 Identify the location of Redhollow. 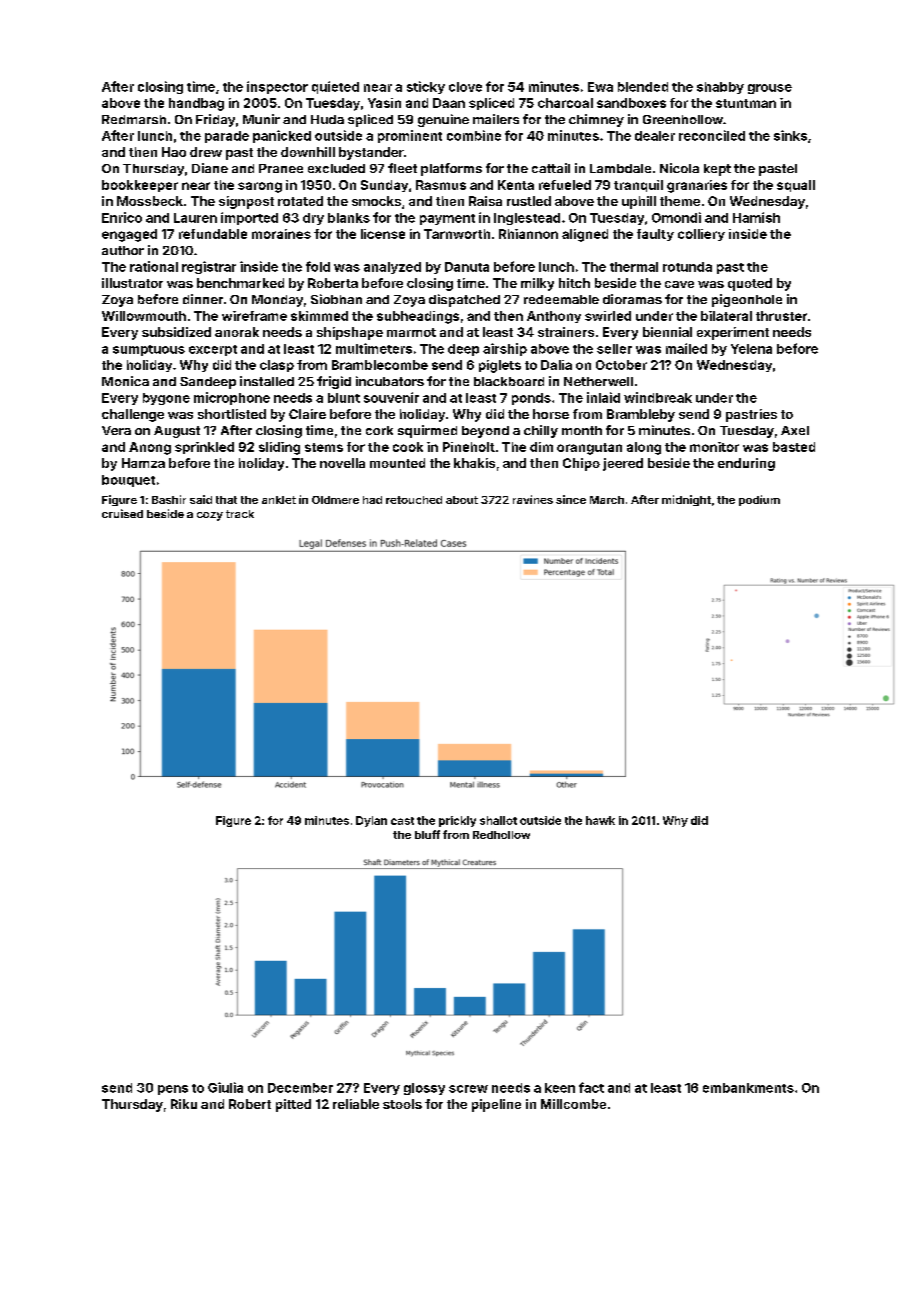
(501, 835).
